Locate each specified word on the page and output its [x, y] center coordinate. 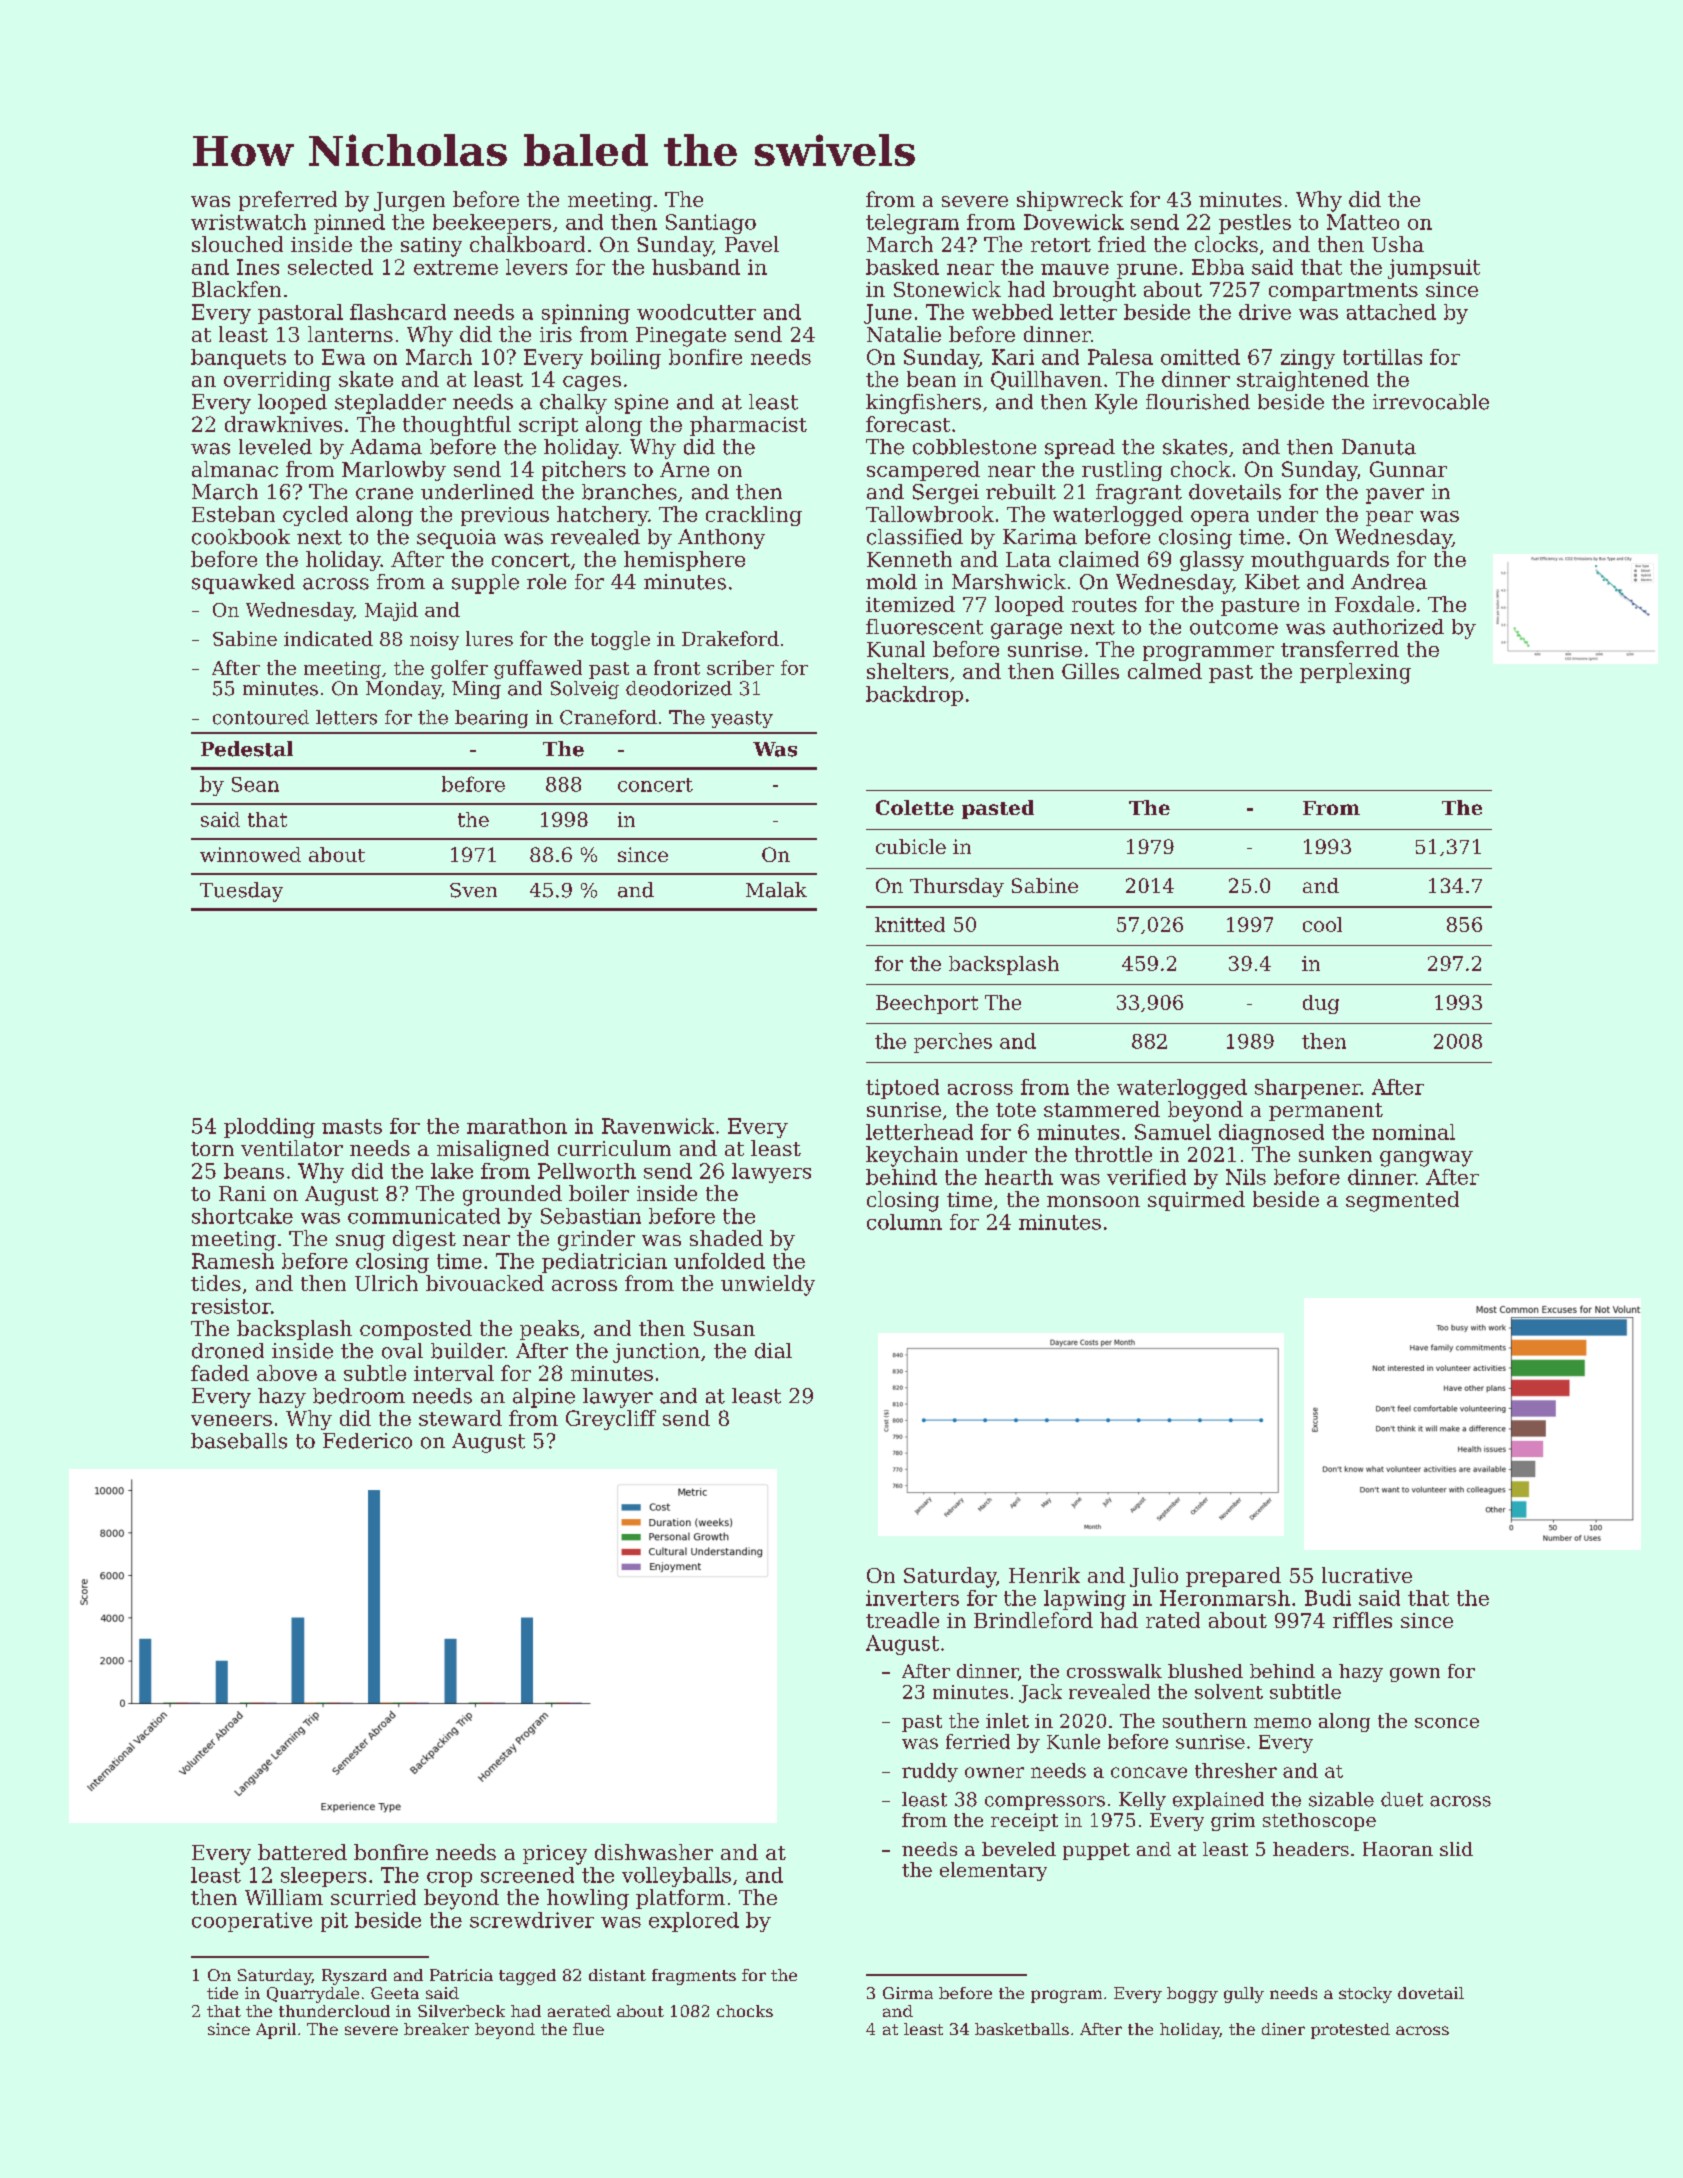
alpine [544, 1398]
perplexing [1355, 673]
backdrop [914, 696]
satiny [431, 247]
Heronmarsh [1225, 1598]
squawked [243, 584]
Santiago [711, 224]
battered [302, 1852]
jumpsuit [1434, 269]
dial [773, 1351]
